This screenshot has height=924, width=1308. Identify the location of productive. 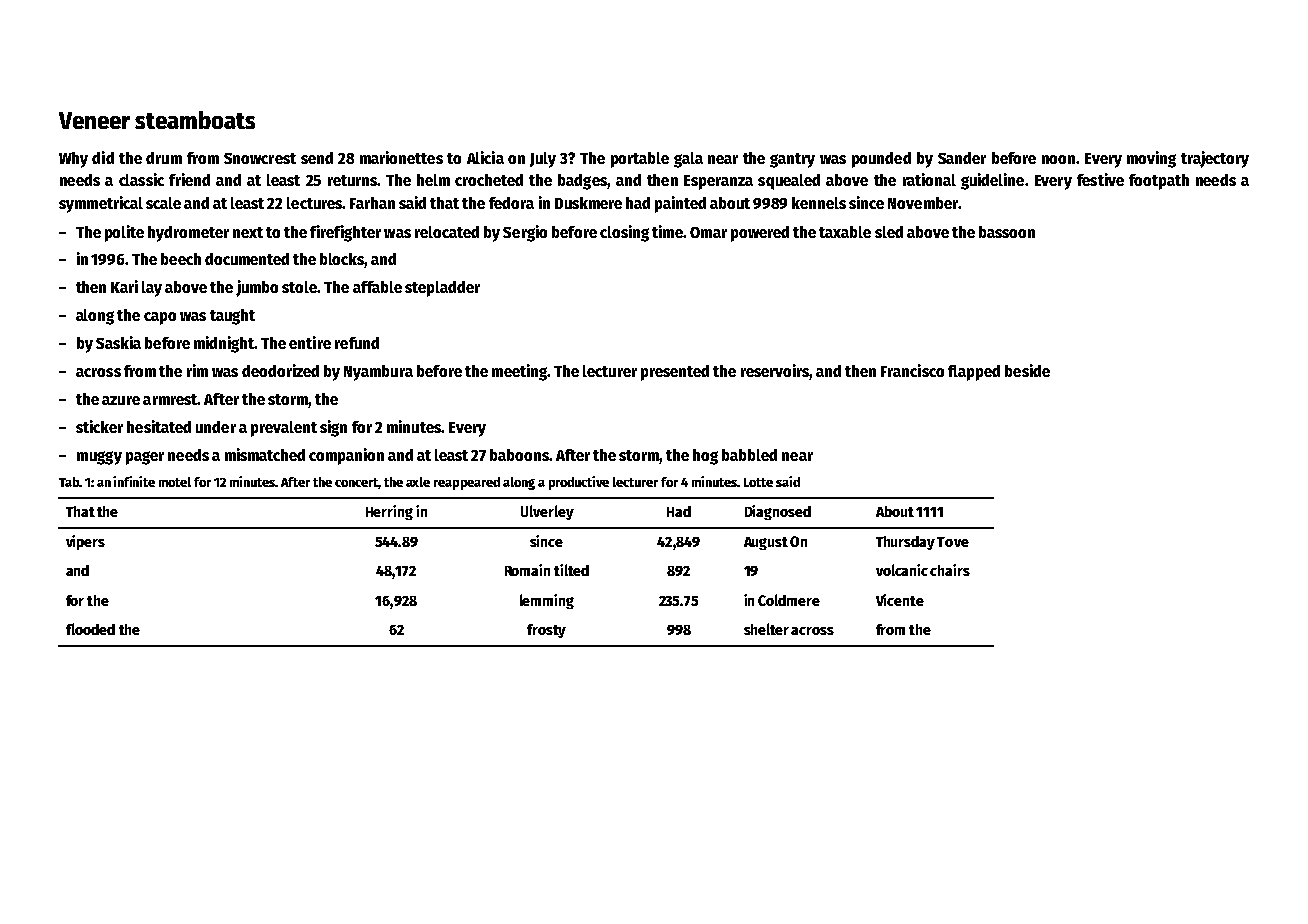
(579, 483).
